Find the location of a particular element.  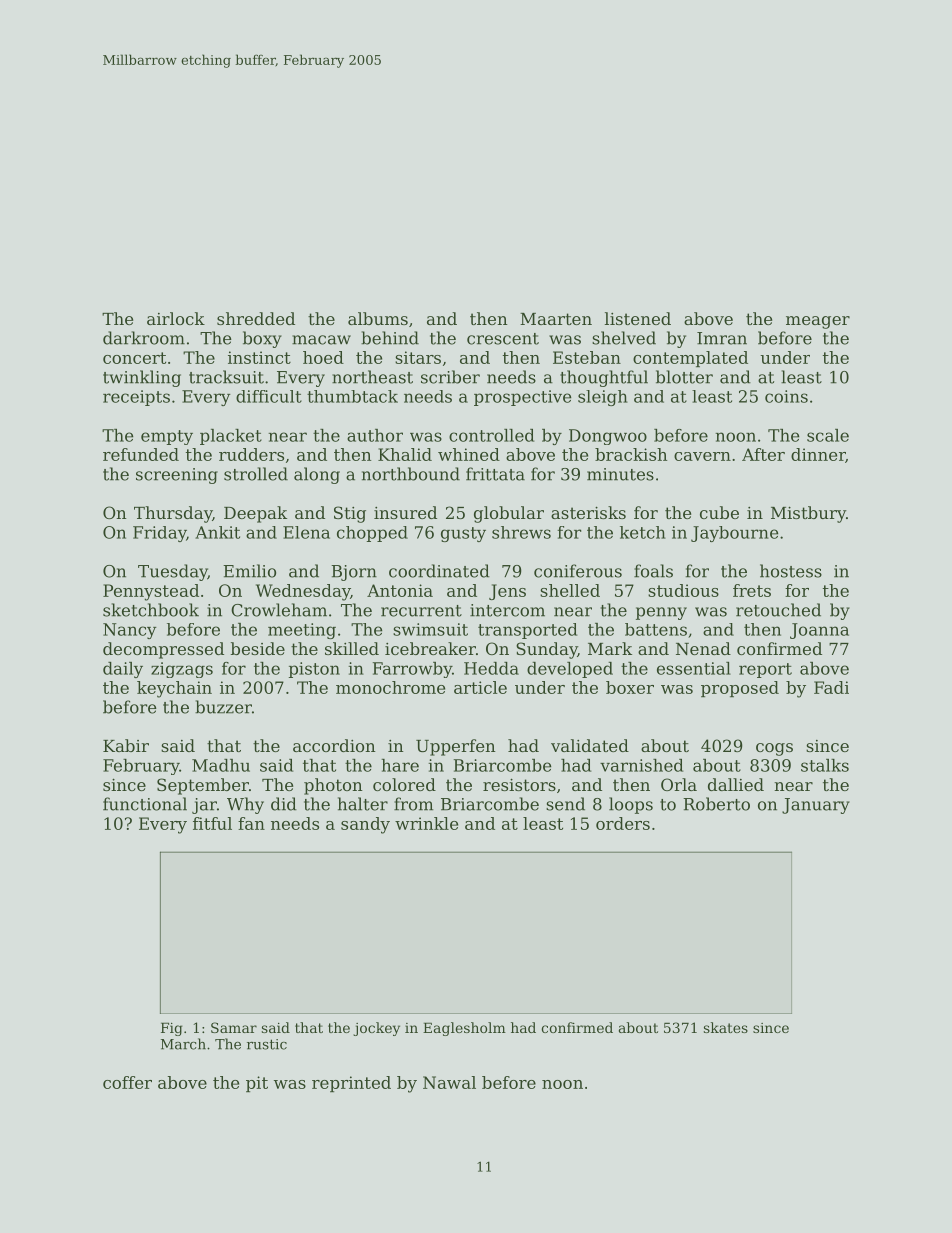

Fig is located at coordinates (172, 1029).
